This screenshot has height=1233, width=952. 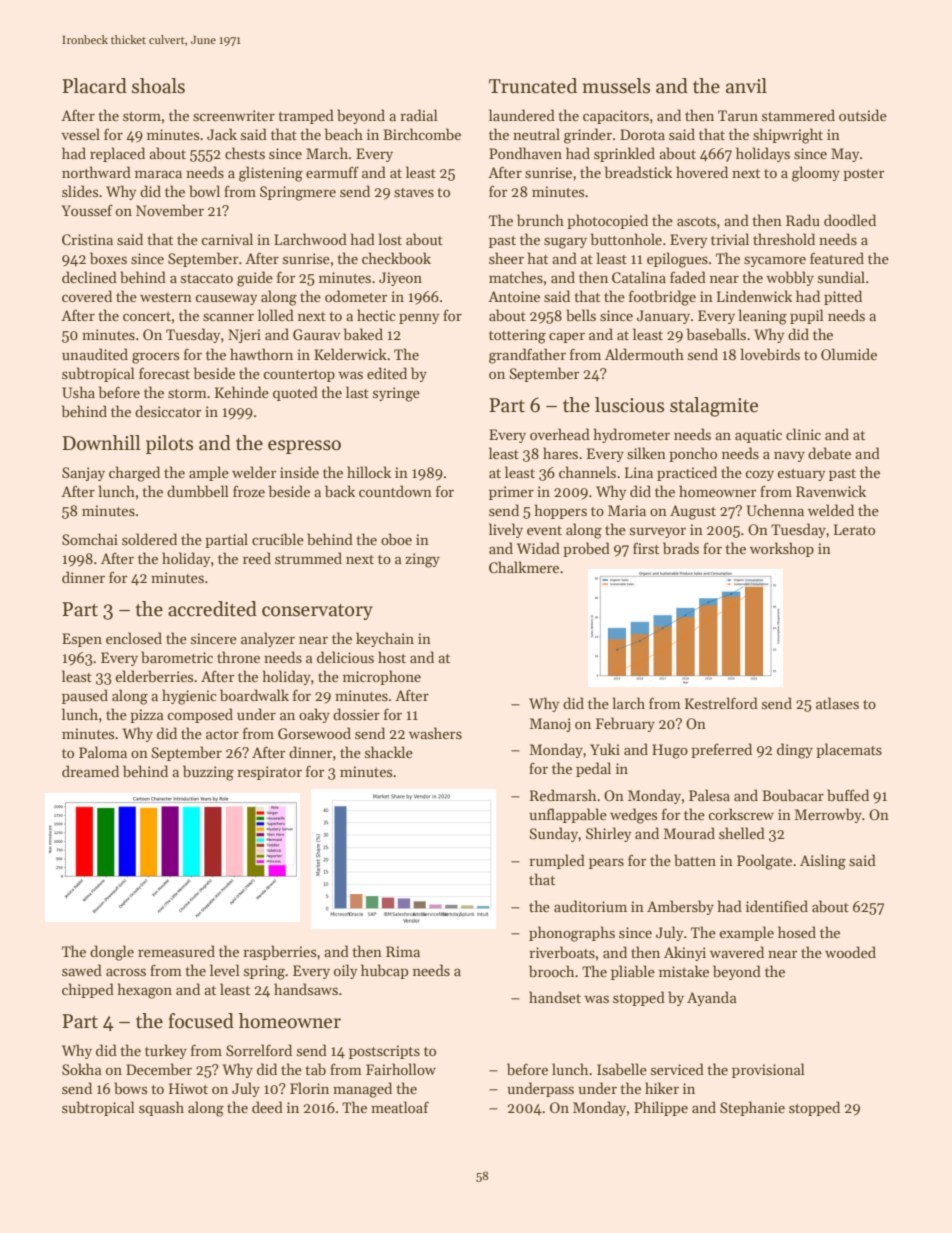 What do you see at coordinates (158, 86) in the screenshot?
I see `shoals` at bounding box center [158, 86].
